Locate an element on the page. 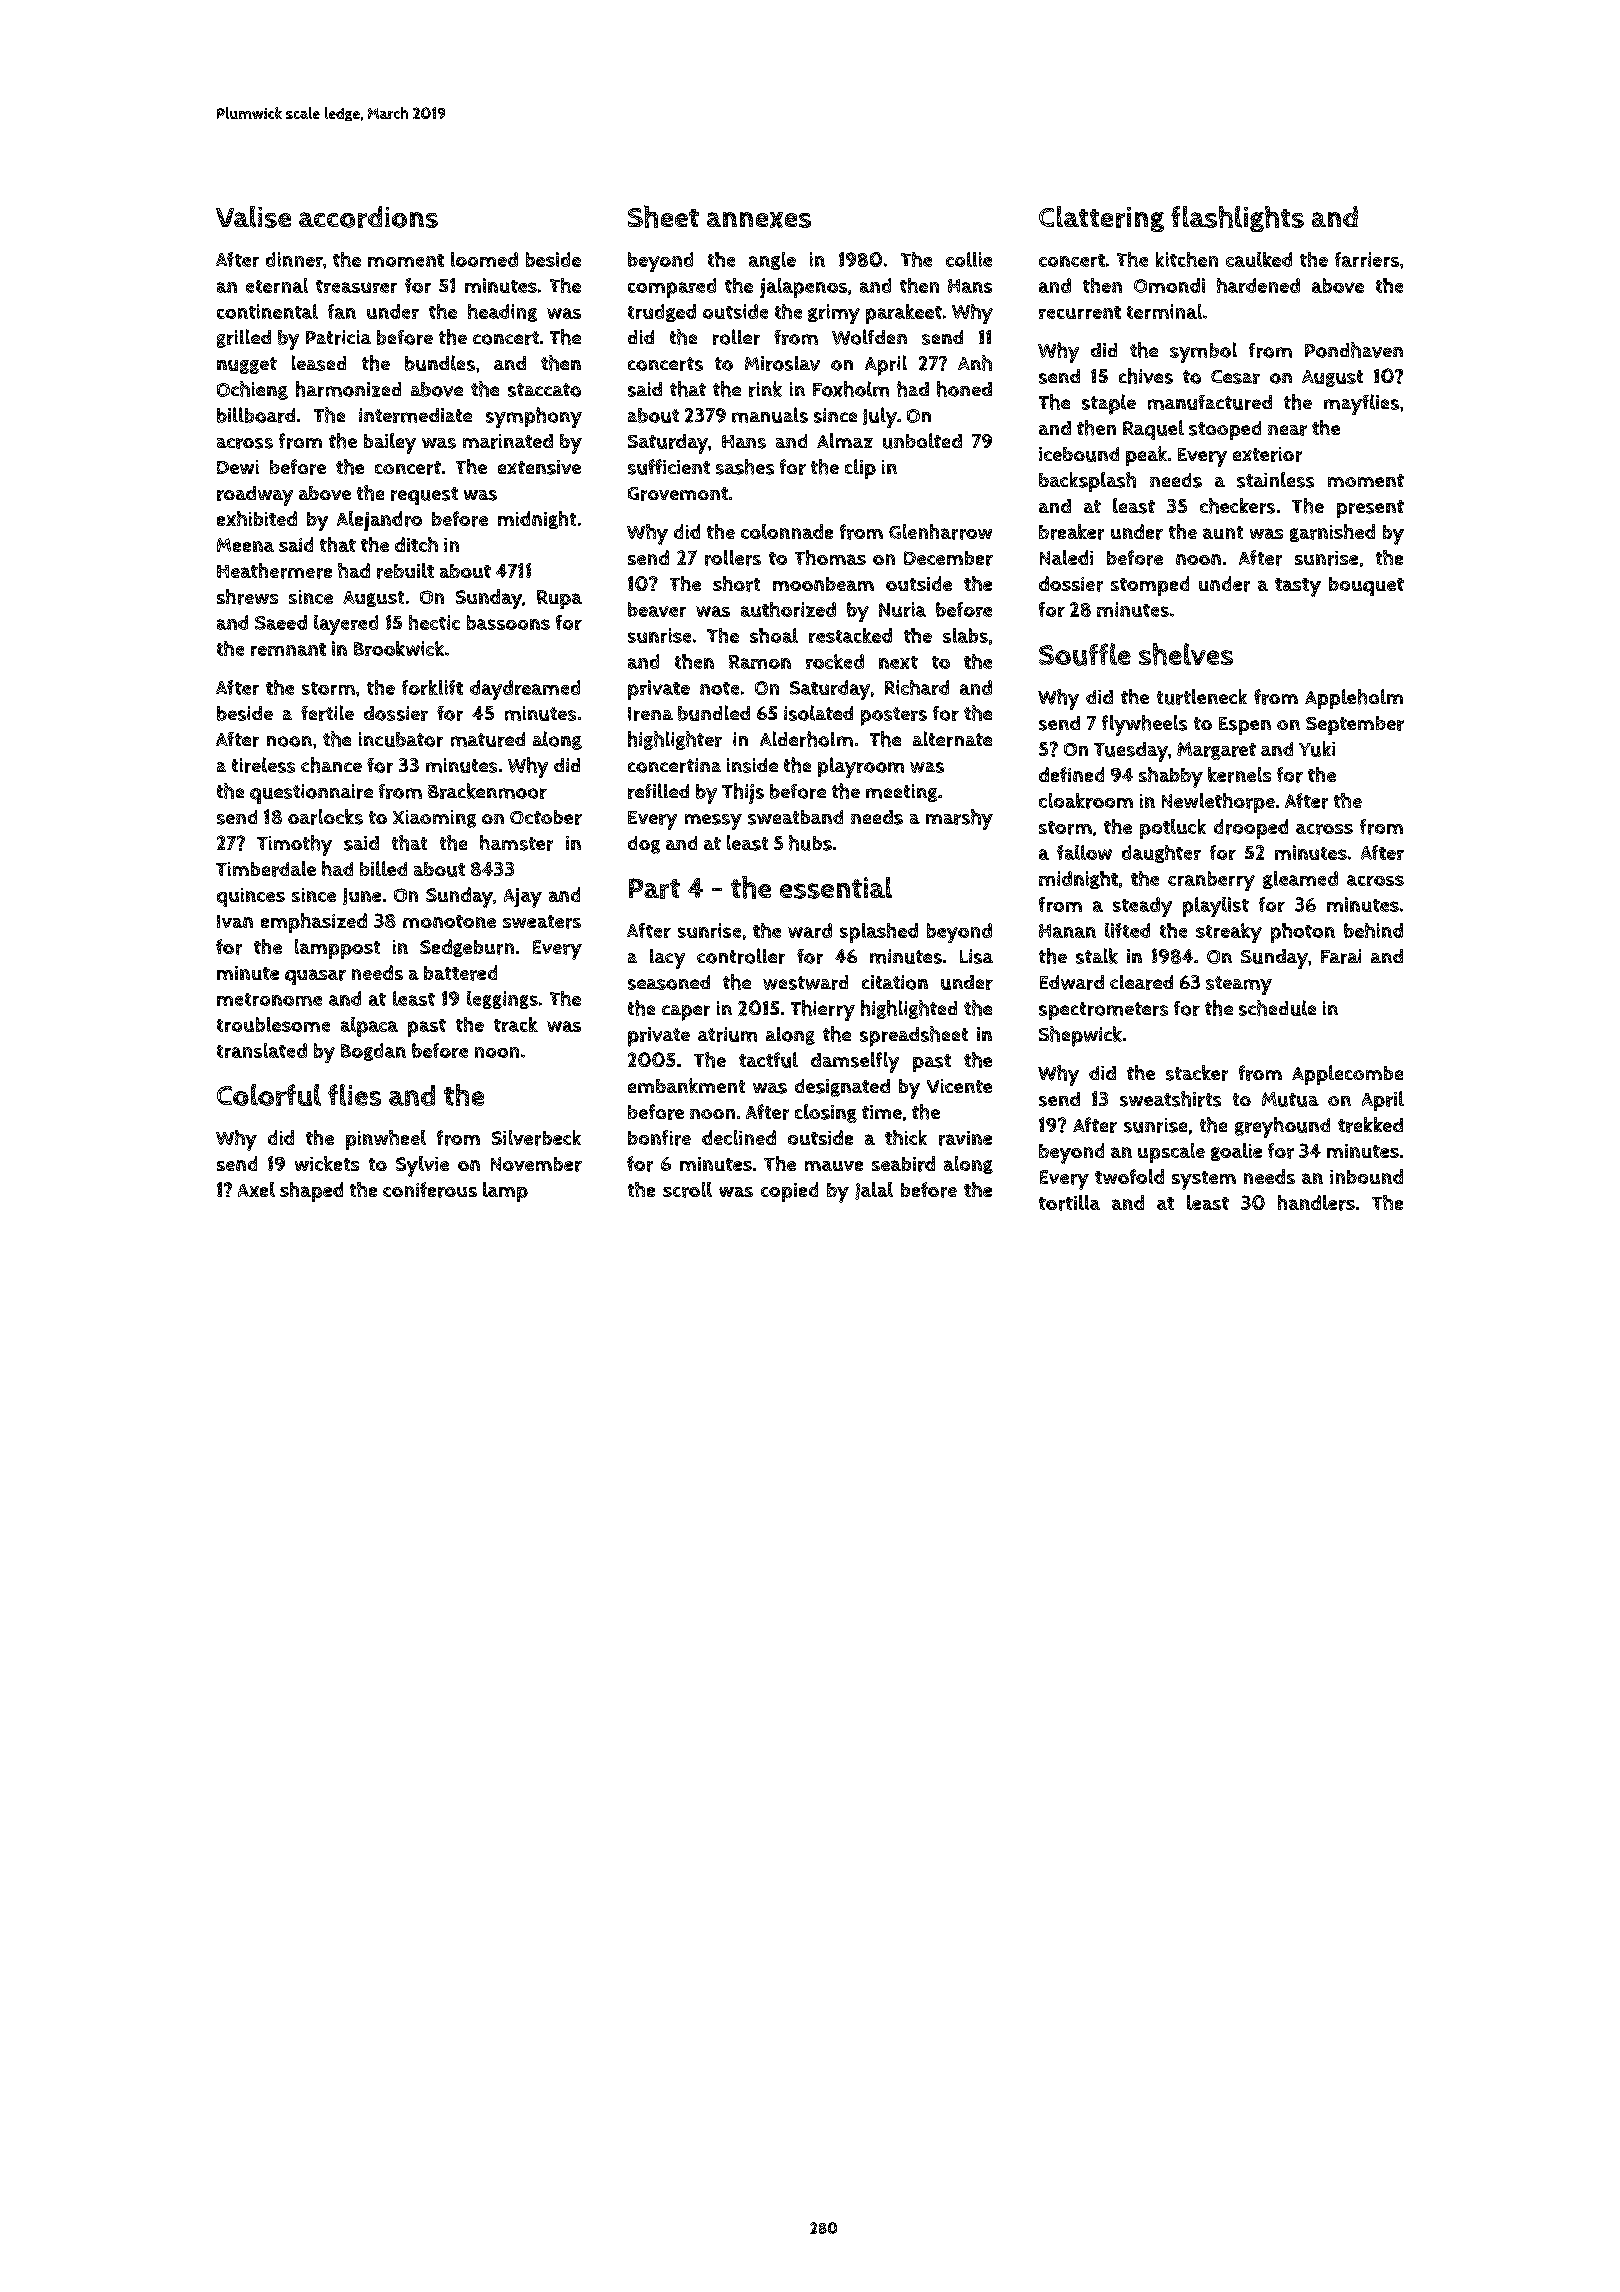 Image resolution: width=1620 pixels, height=2292 pixels. peak is located at coordinates (1146, 456).
